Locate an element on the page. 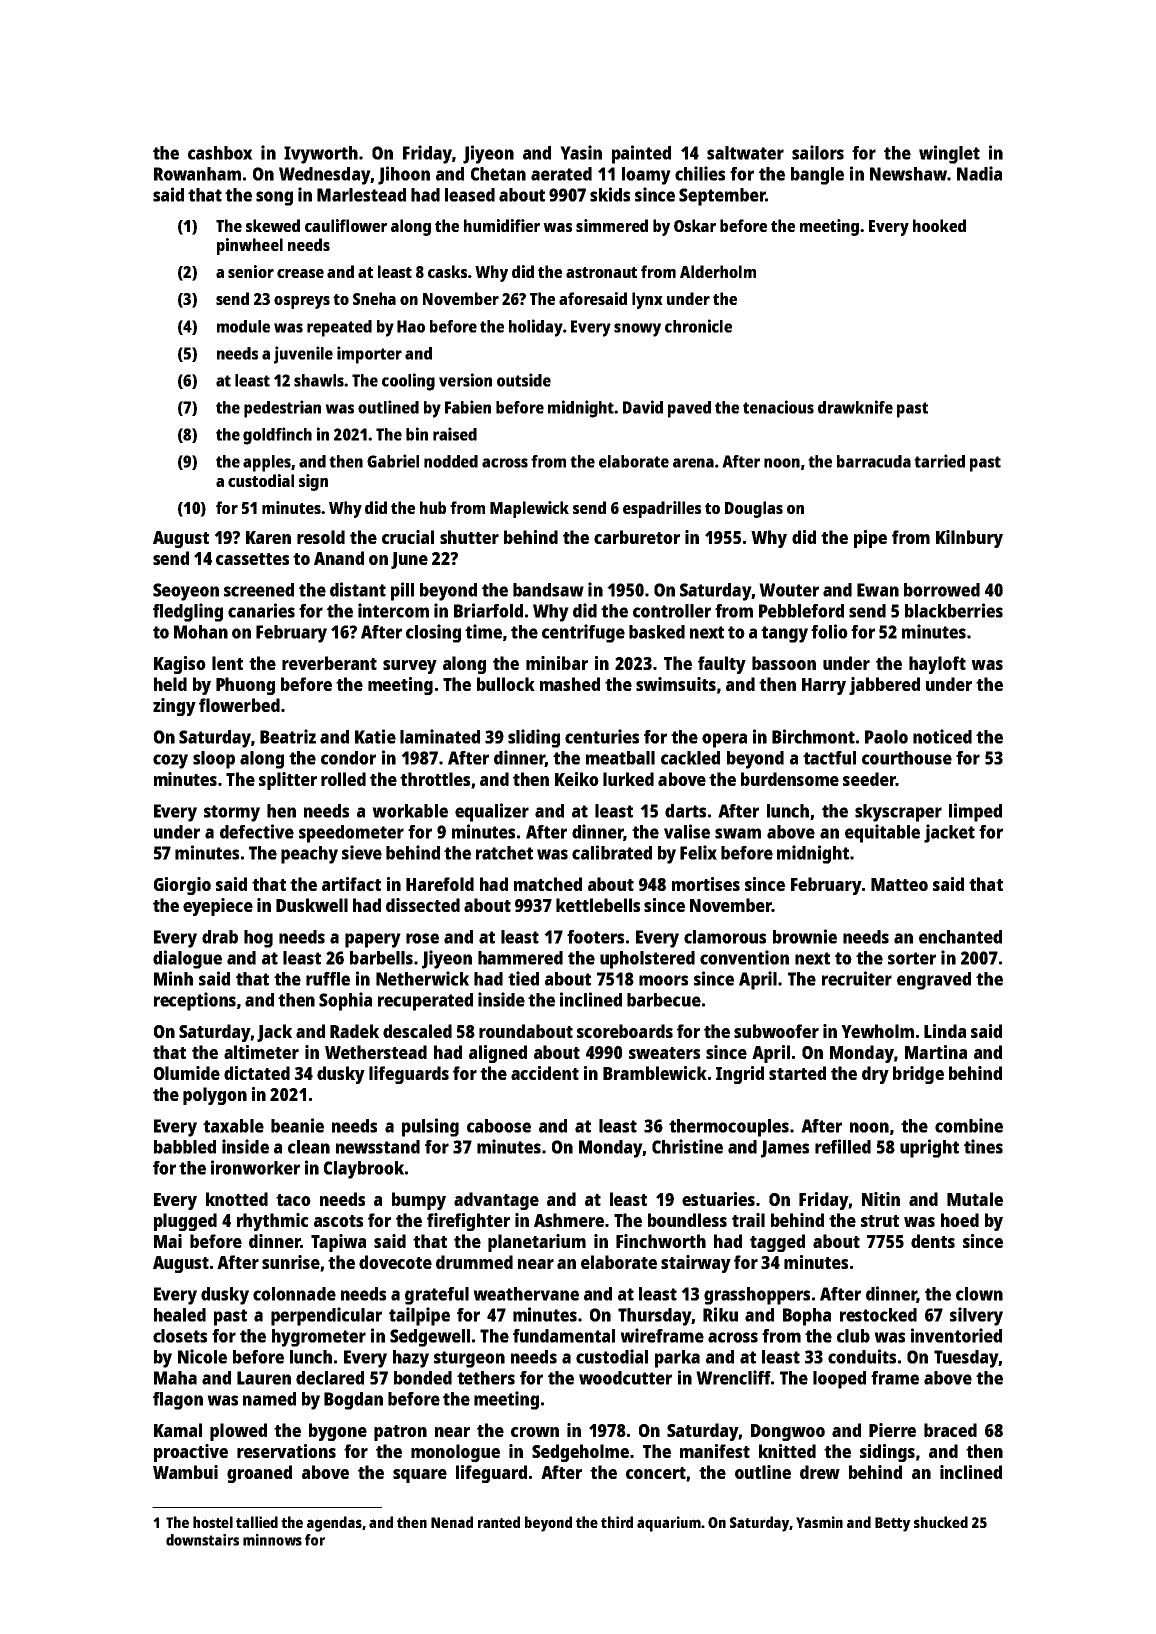 This image has height=1634, width=1156. Newshaw is located at coordinates (908, 174).
